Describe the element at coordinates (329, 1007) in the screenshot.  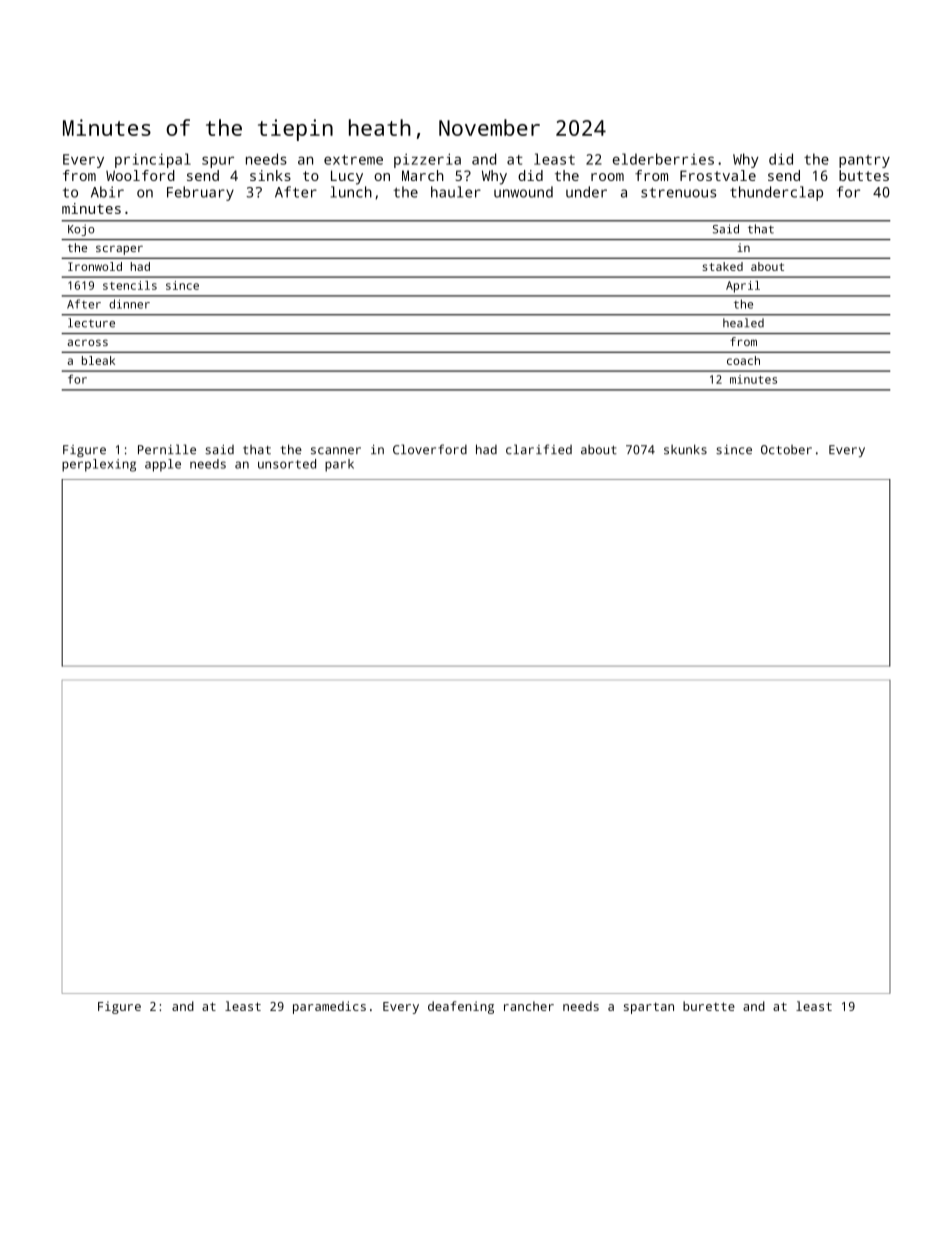
I see `paramedics` at that location.
